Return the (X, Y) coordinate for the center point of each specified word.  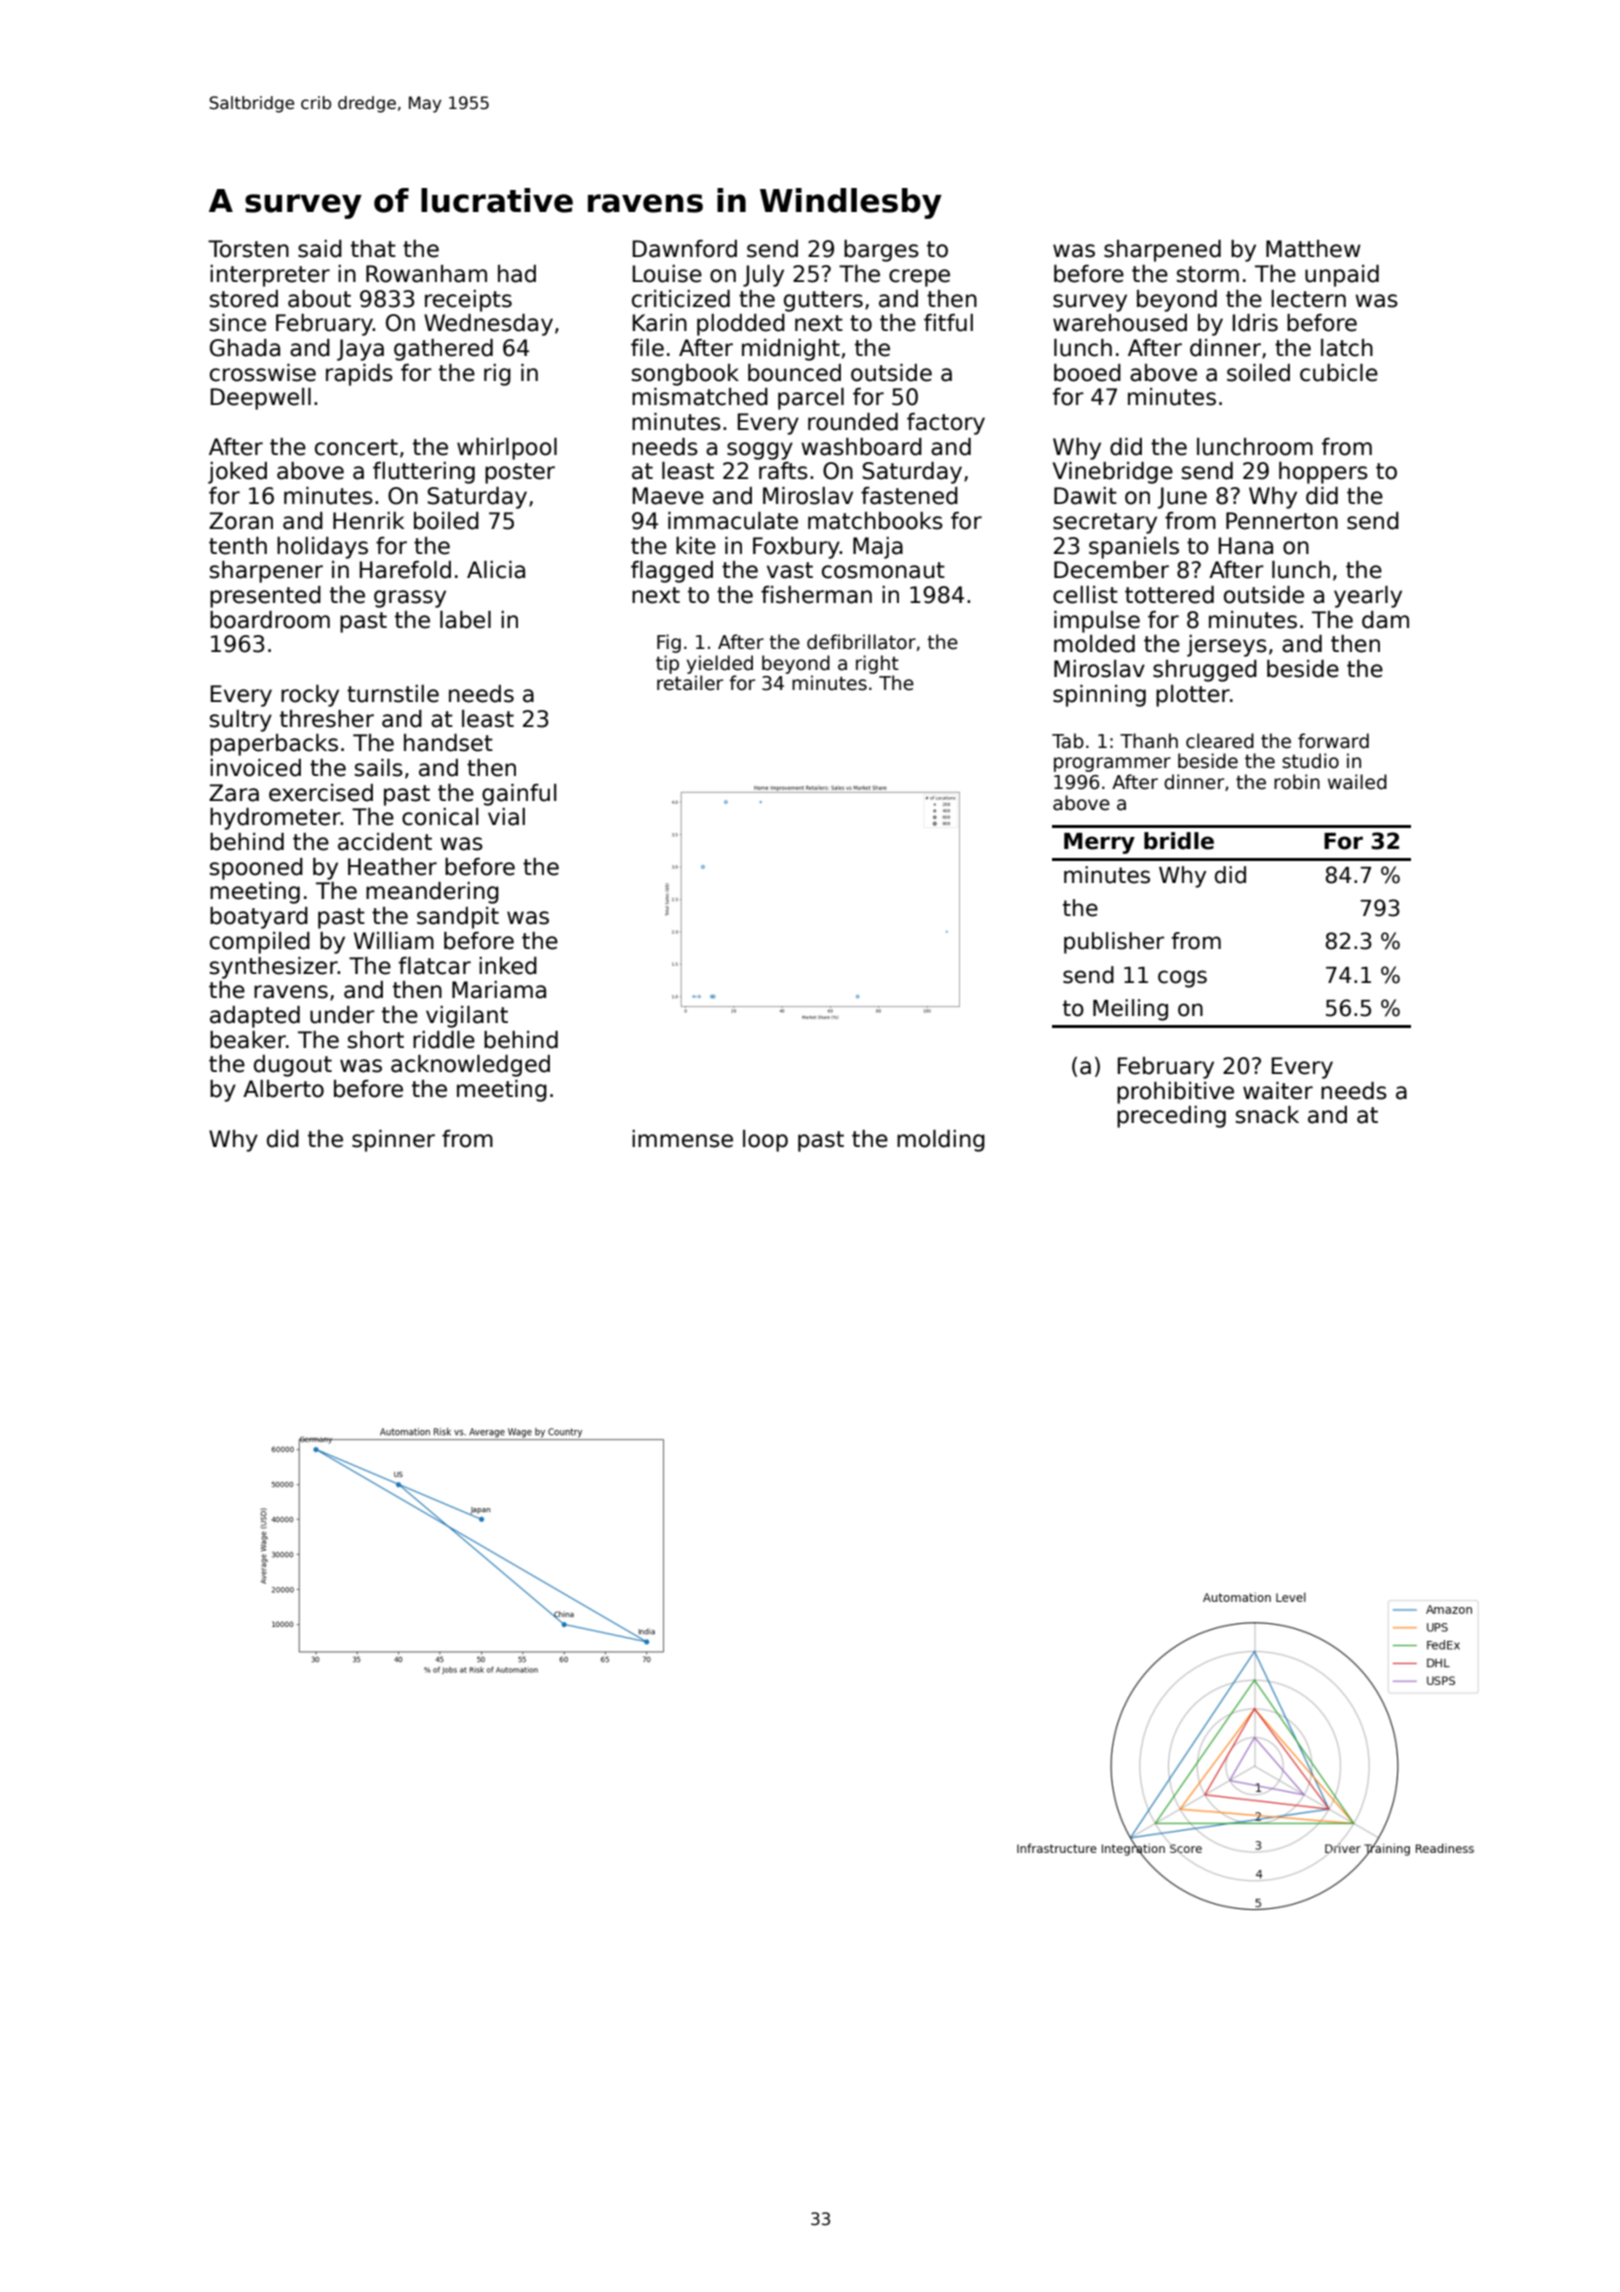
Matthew (1313, 249)
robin (1297, 782)
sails (379, 768)
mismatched (700, 397)
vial (506, 817)
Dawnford (685, 249)
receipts (468, 301)
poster (520, 473)
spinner (393, 1141)
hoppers (1323, 473)
